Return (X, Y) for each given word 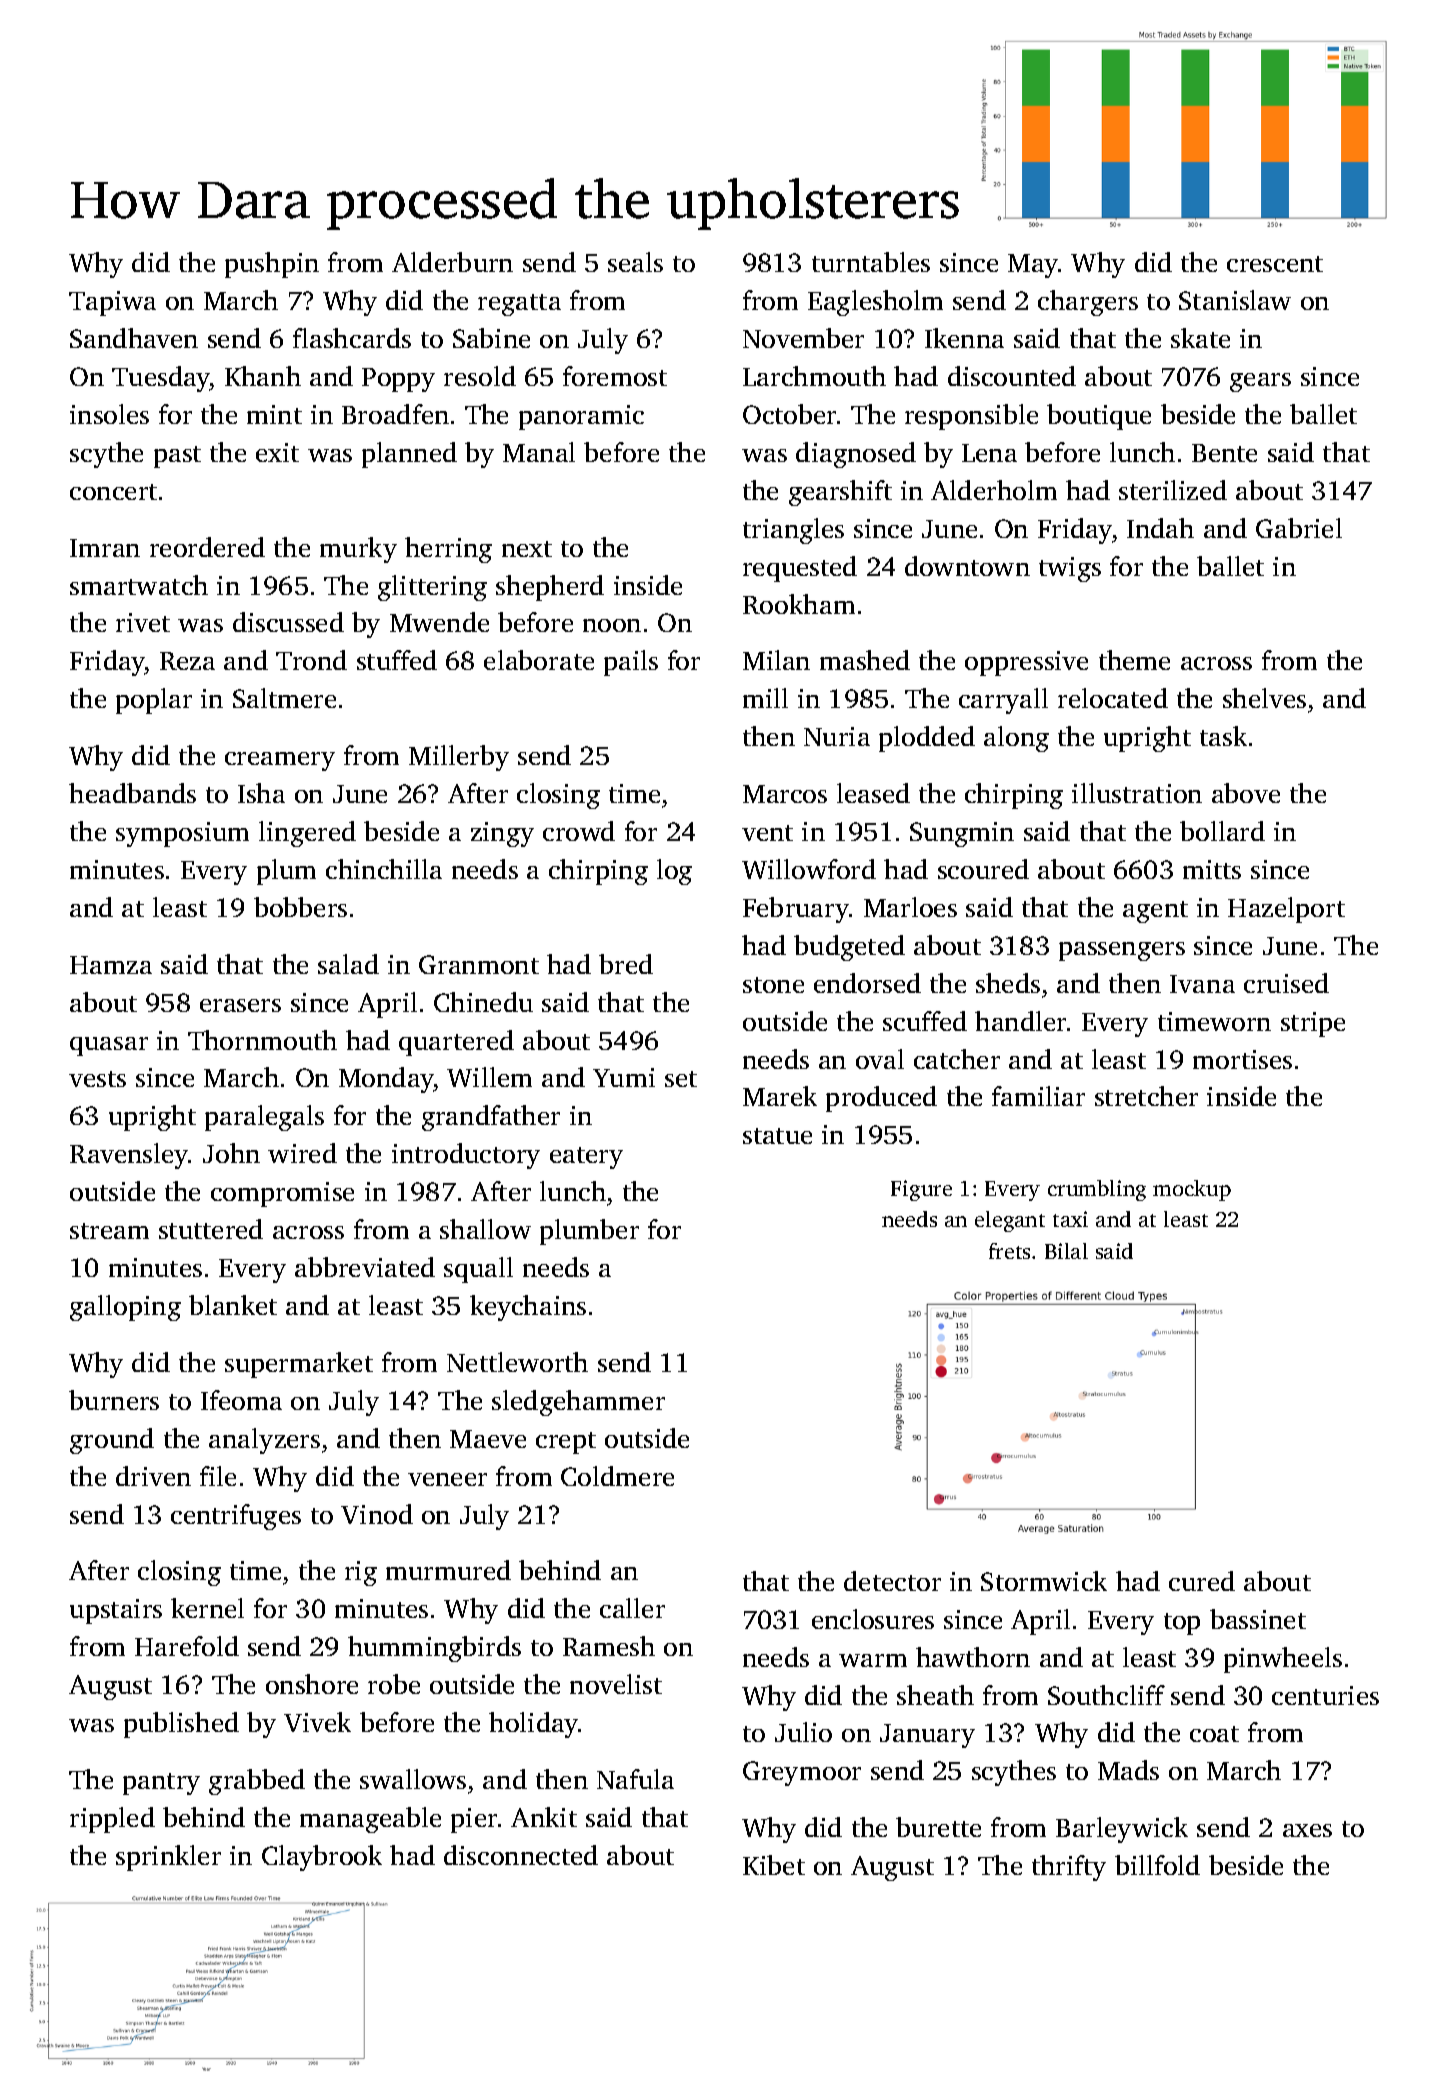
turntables (871, 262)
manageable (370, 1820)
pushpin (272, 265)
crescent (1275, 264)
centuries (1325, 1695)
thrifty (1069, 1868)
